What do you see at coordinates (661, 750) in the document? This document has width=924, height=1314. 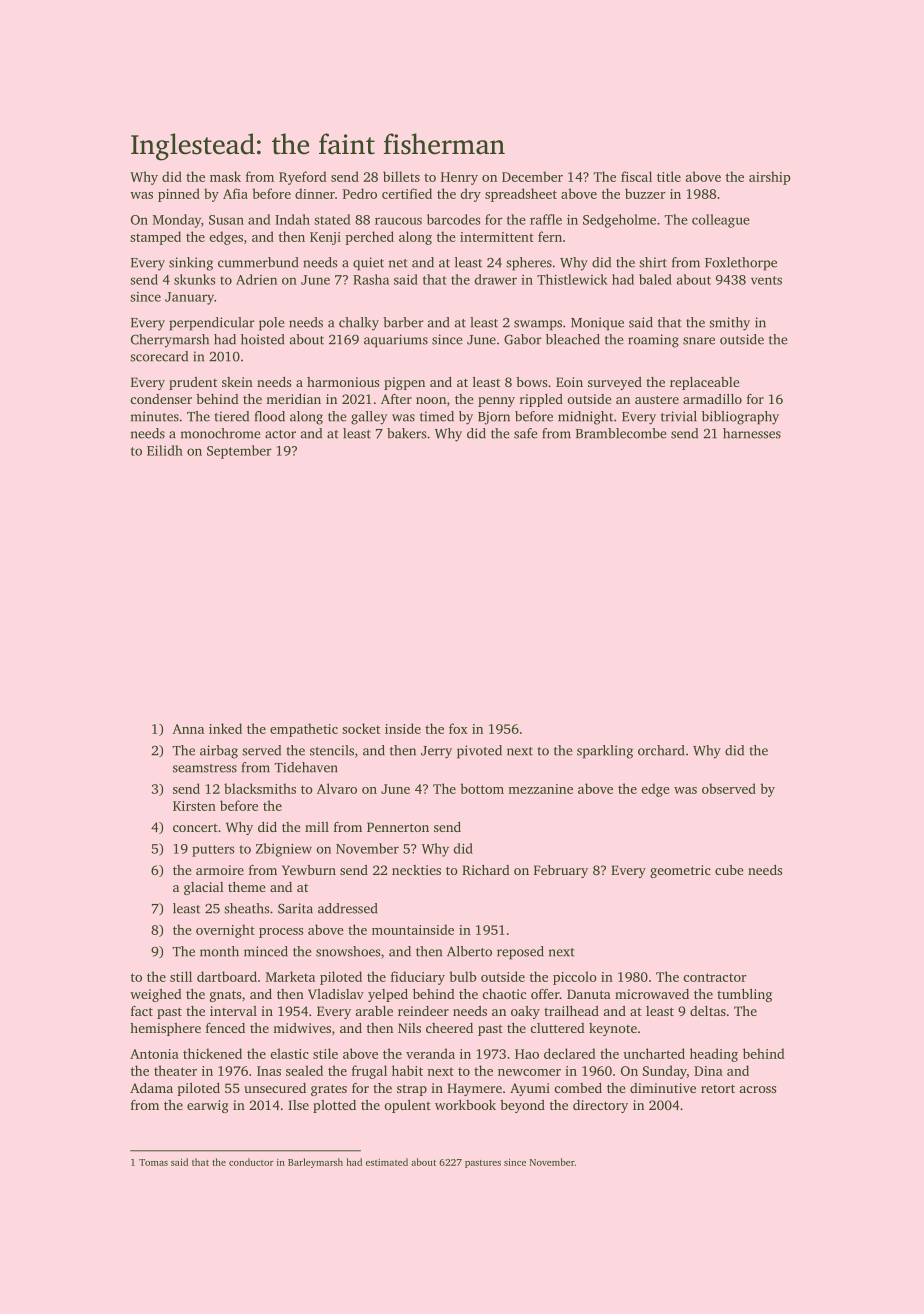 I see `orchard` at bounding box center [661, 750].
